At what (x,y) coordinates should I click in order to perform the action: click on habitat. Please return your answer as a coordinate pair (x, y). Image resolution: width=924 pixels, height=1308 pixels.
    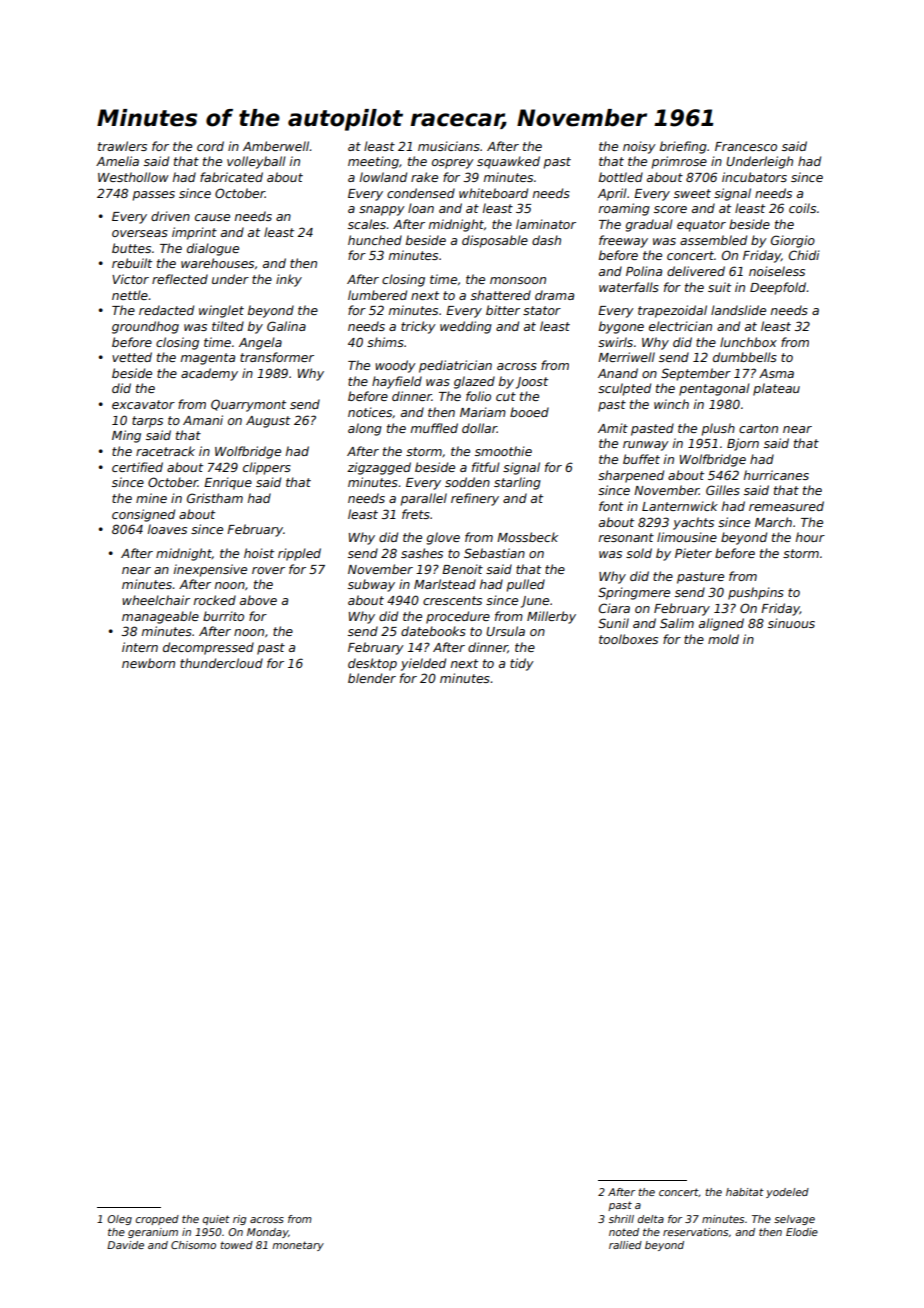
    Looking at the image, I should click on (745, 1192).
